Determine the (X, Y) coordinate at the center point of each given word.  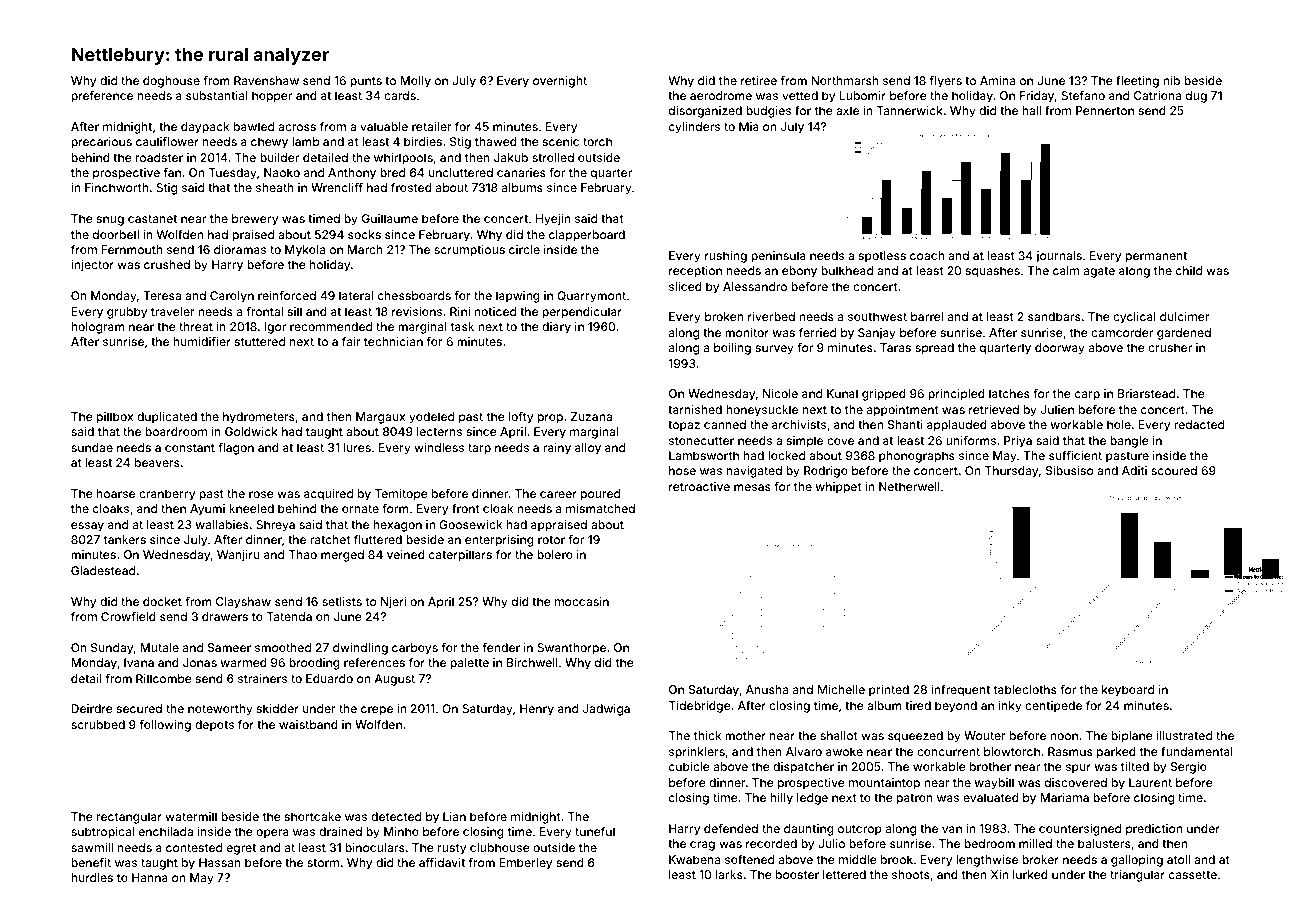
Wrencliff (337, 187)
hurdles (92, 877)
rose (261, 494)
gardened (1184, 334)
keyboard (1128, 691)
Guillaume (390, 218)
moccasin (582, 601)
